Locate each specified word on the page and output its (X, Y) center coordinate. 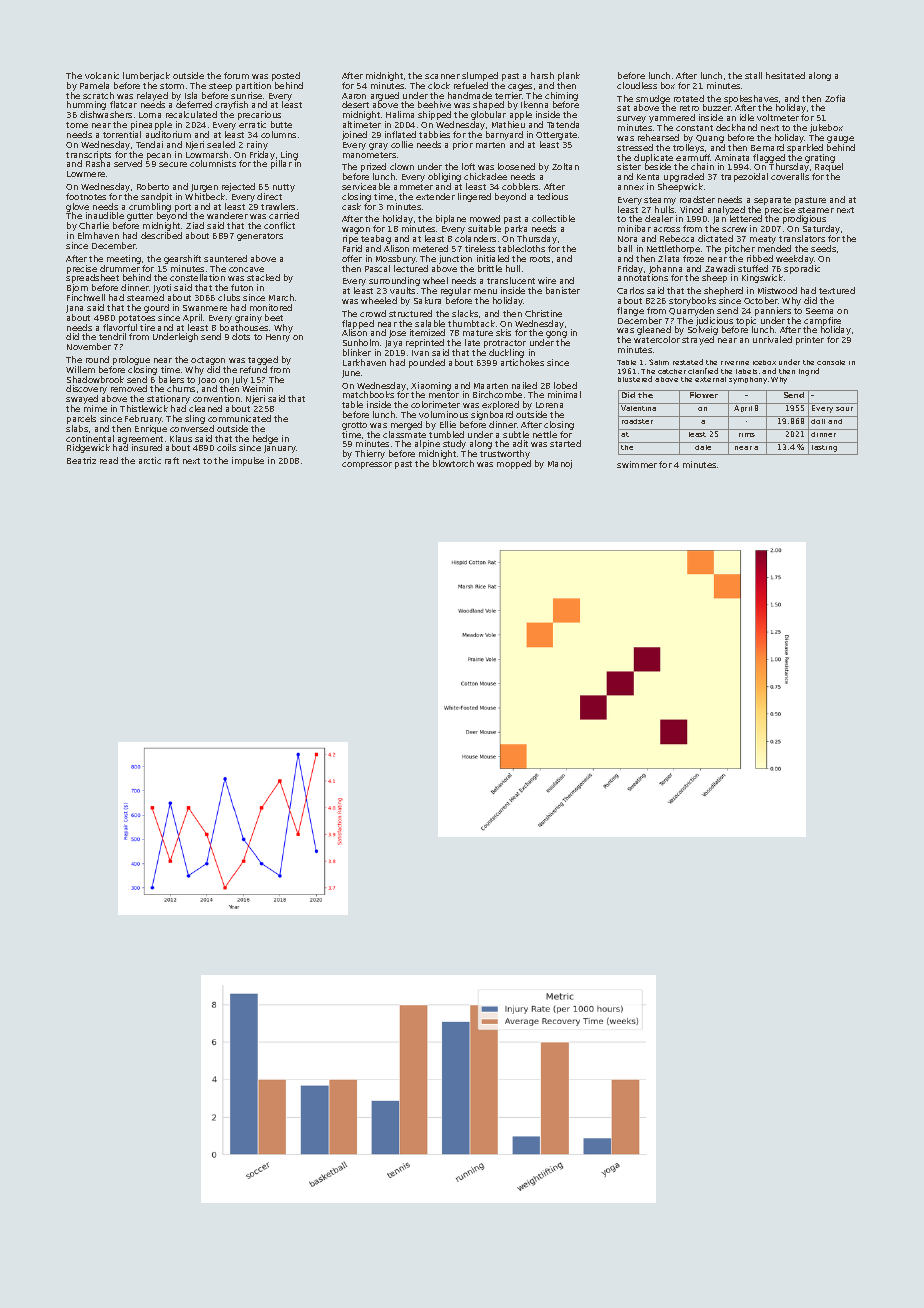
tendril (112, 336)
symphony (748, 380)
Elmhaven (98, 235)
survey (631, 119)
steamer (816, 210)
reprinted (425, 343)
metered (430, 248)
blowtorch (453, 463)
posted (286, 76)
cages (520, 87)
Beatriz (81, 460)
